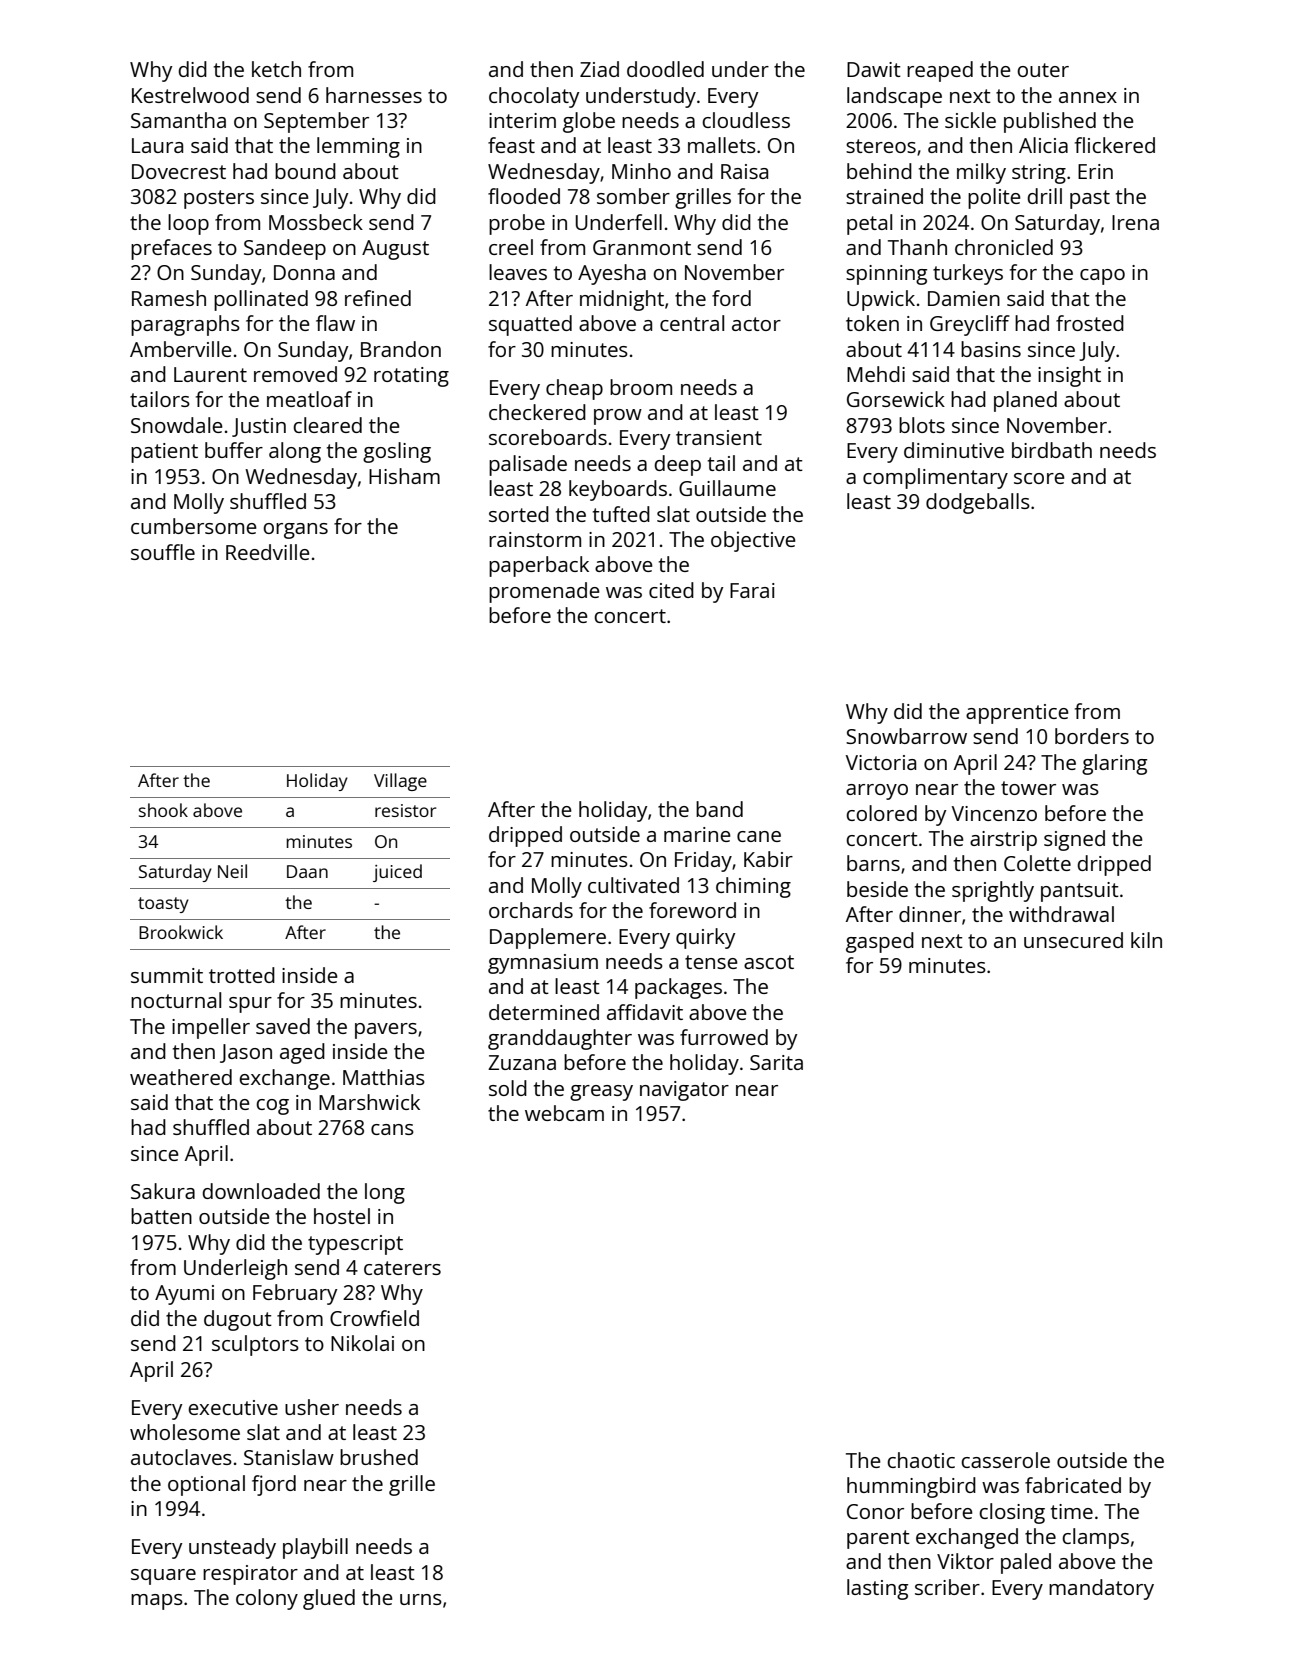 The height and width of the image is (1677, 1296). I want to click on sorted, so click(519, 514).
